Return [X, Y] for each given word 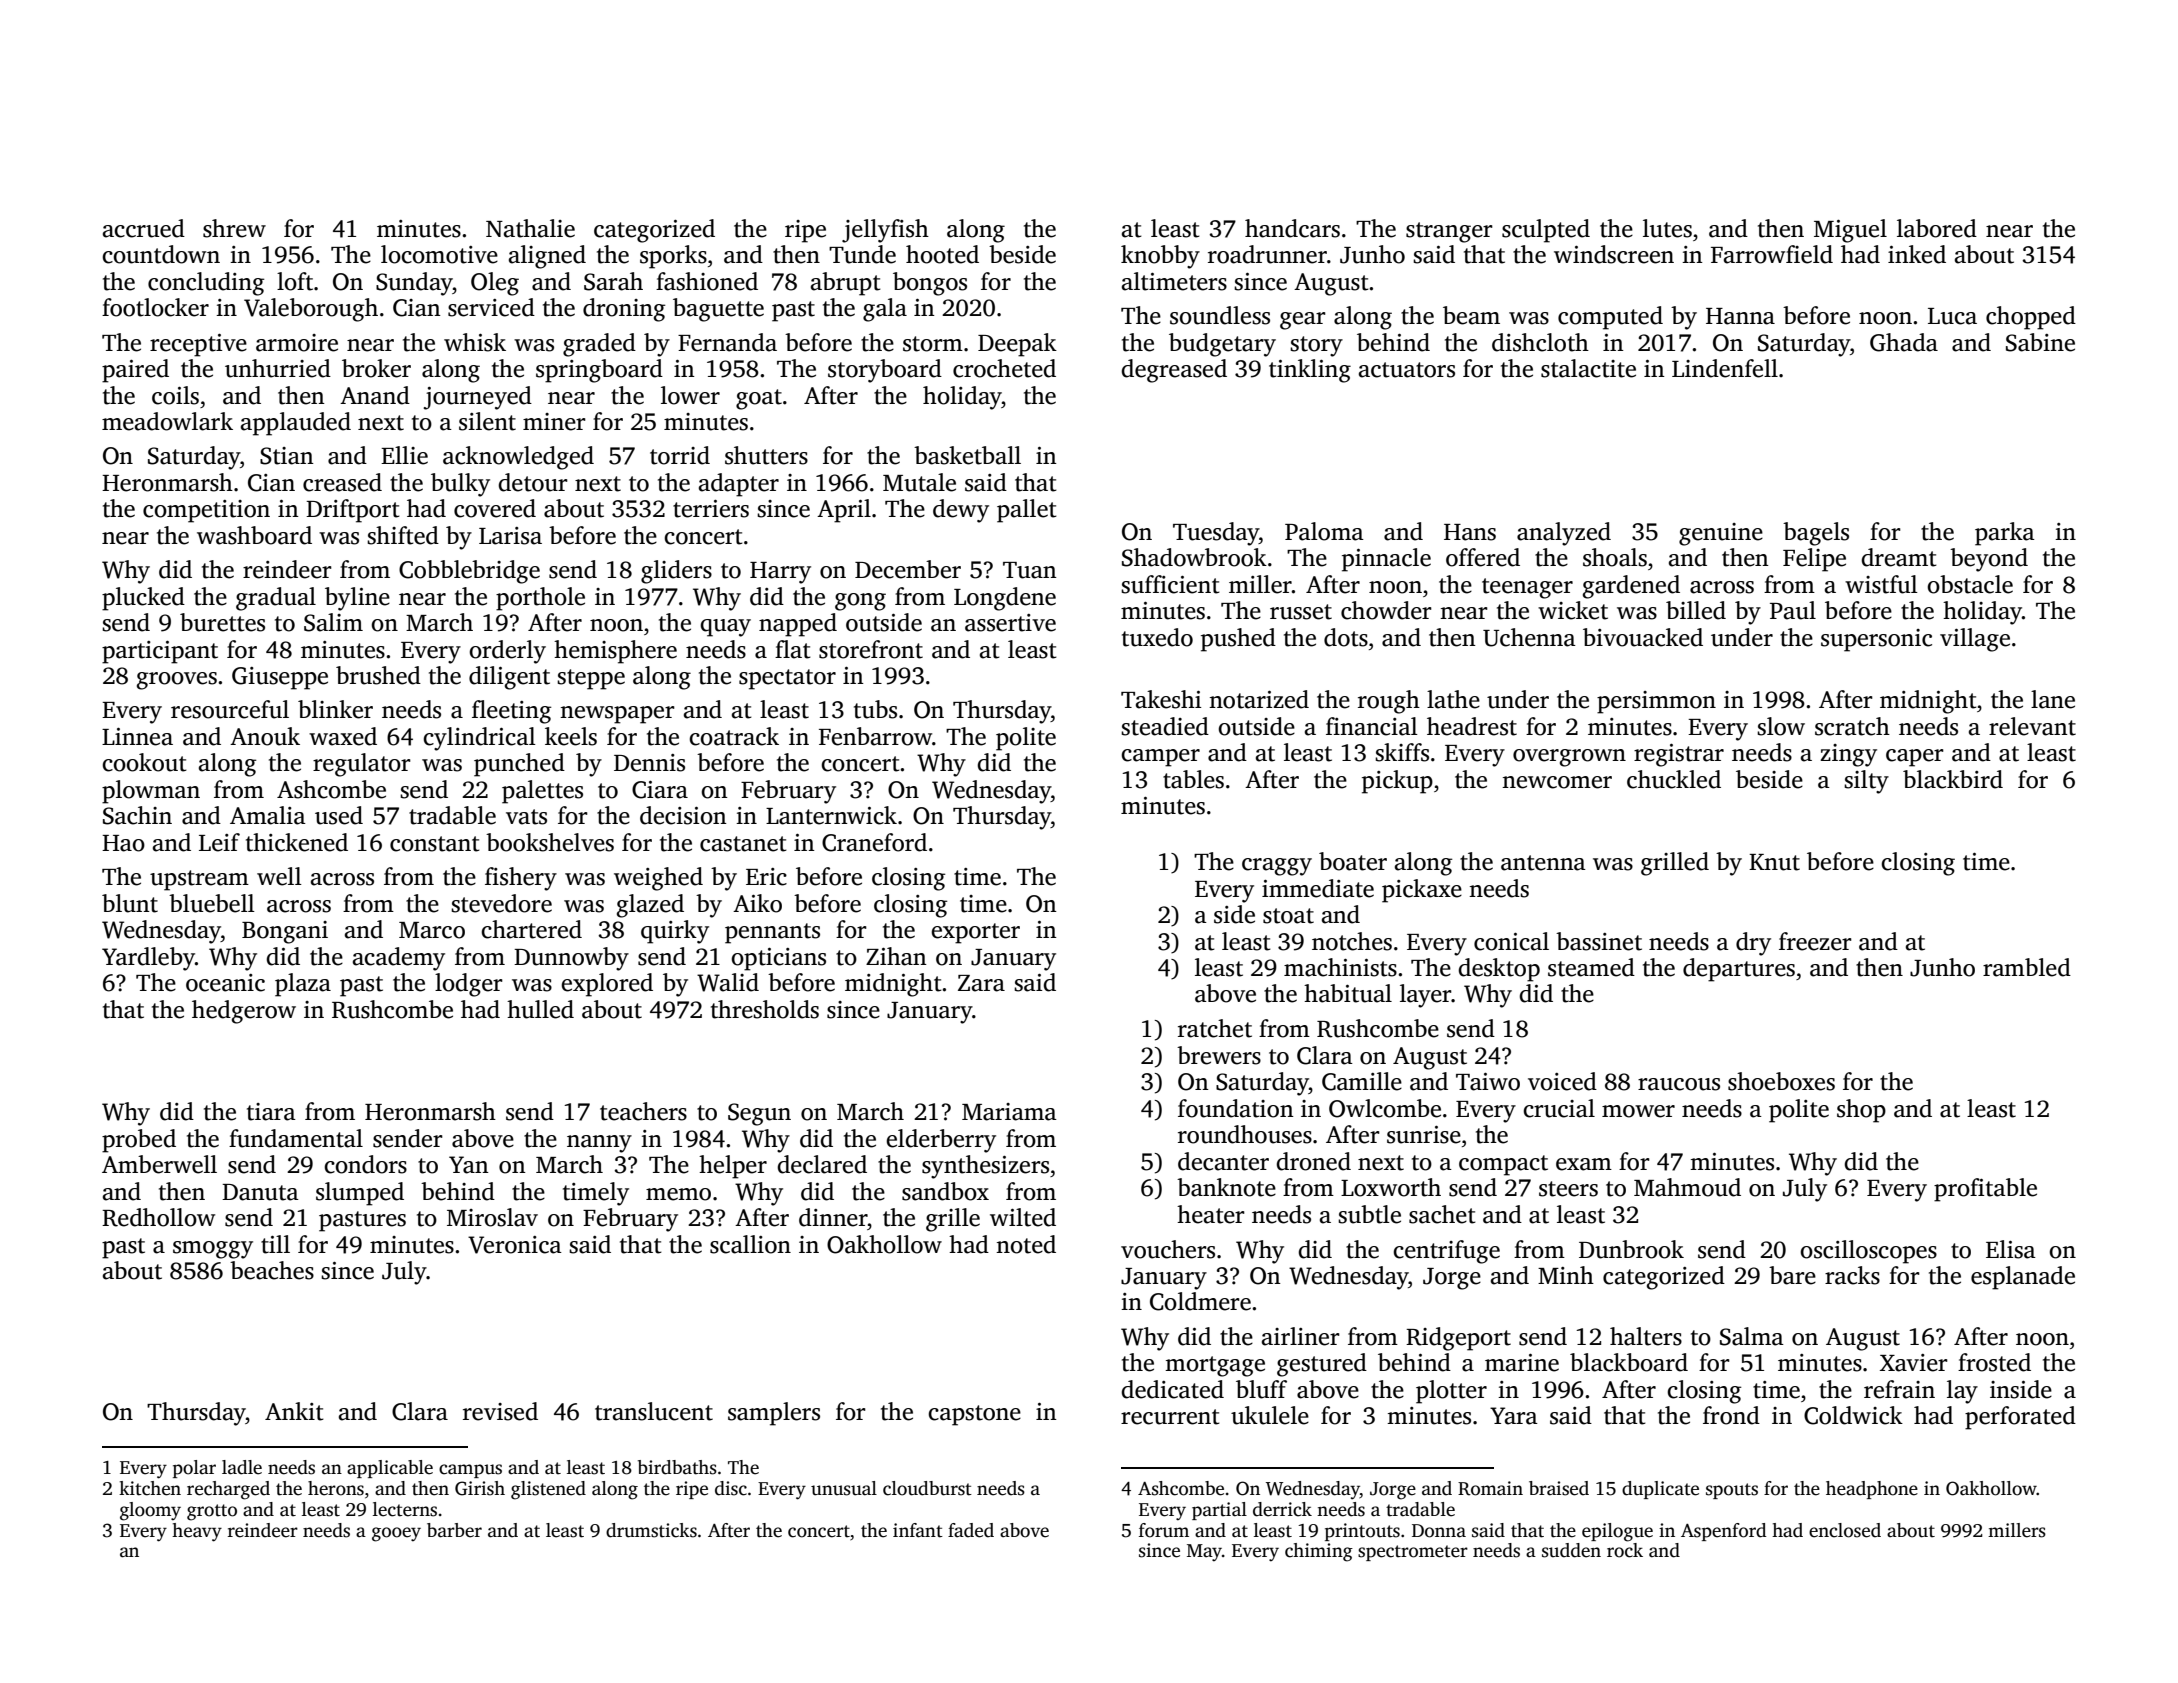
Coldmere [1200, 1301]
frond [1731, 1415]
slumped [360, 1194]
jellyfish [885, 231]
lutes [1667, 228]
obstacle [1970, 584]
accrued [144, 228]
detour [533, 482]
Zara [981, 983]
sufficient [1170, 584]
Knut [1774, 862]
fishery [521, 879]
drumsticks [651, 1530]
